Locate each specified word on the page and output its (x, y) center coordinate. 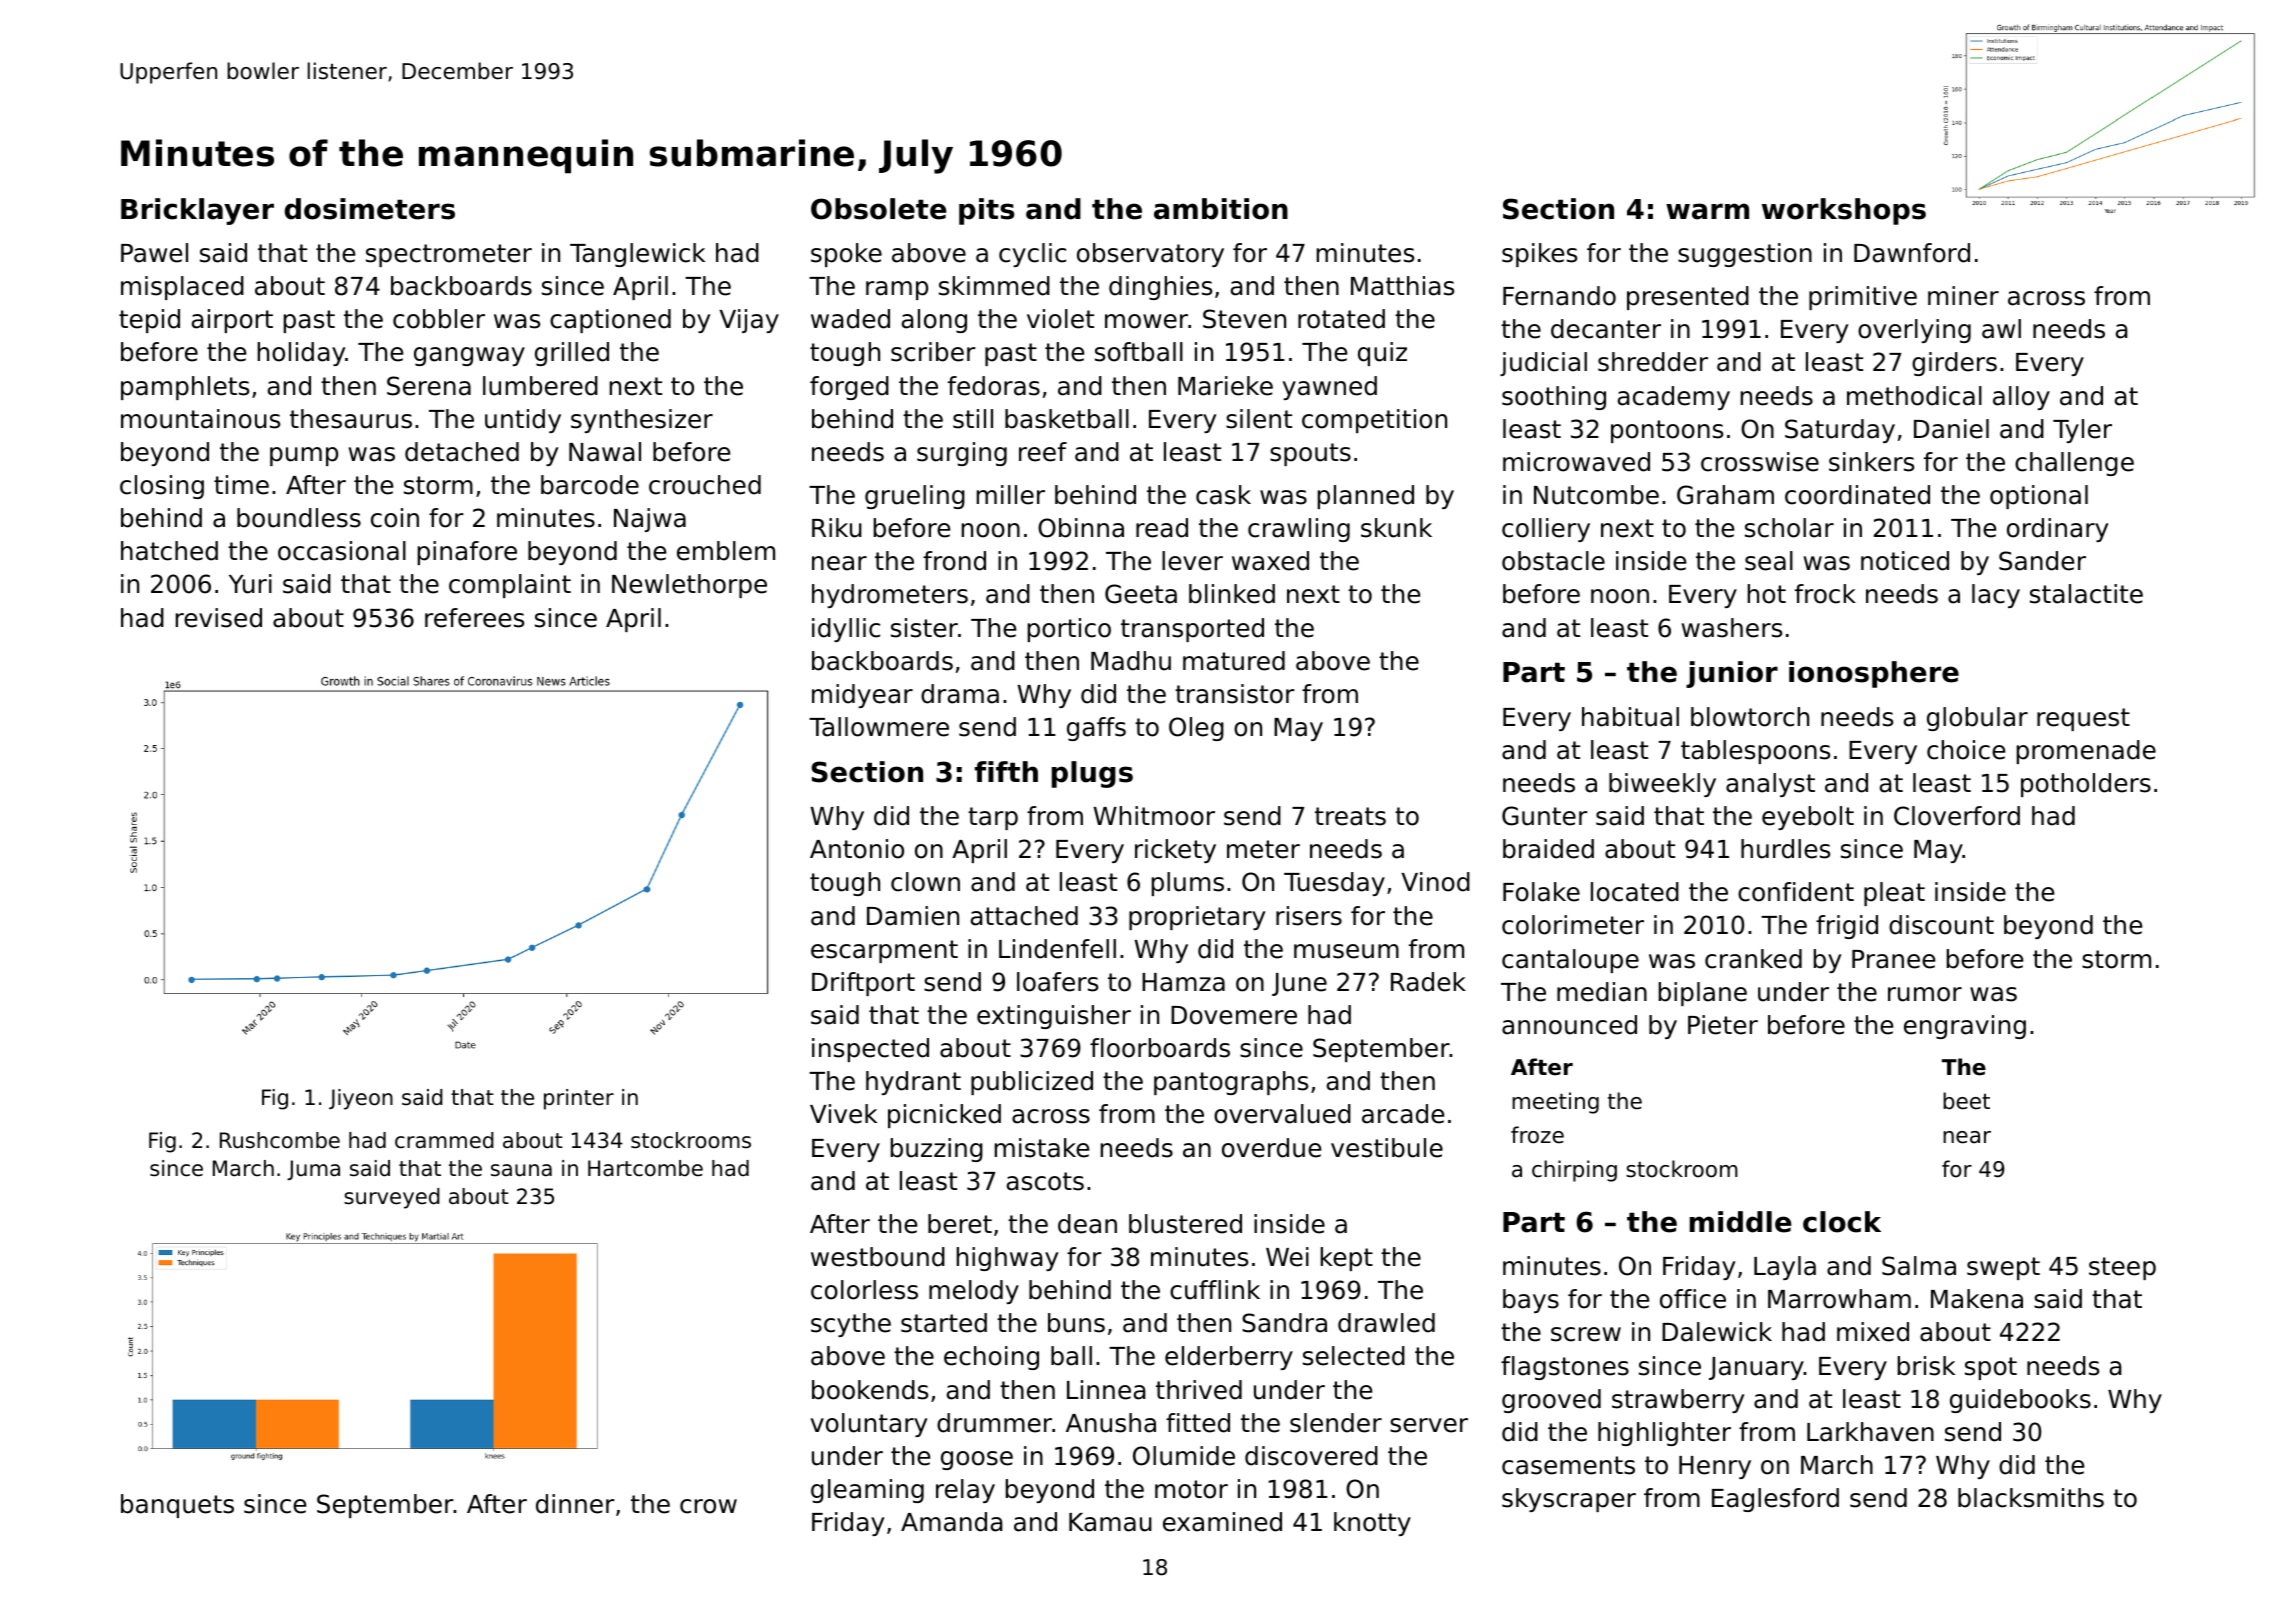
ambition (1221, 209)
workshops (1844, 211)
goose (977, 1460)
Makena (1977, 1299)
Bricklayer (197, 211)
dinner (575, 1504)
